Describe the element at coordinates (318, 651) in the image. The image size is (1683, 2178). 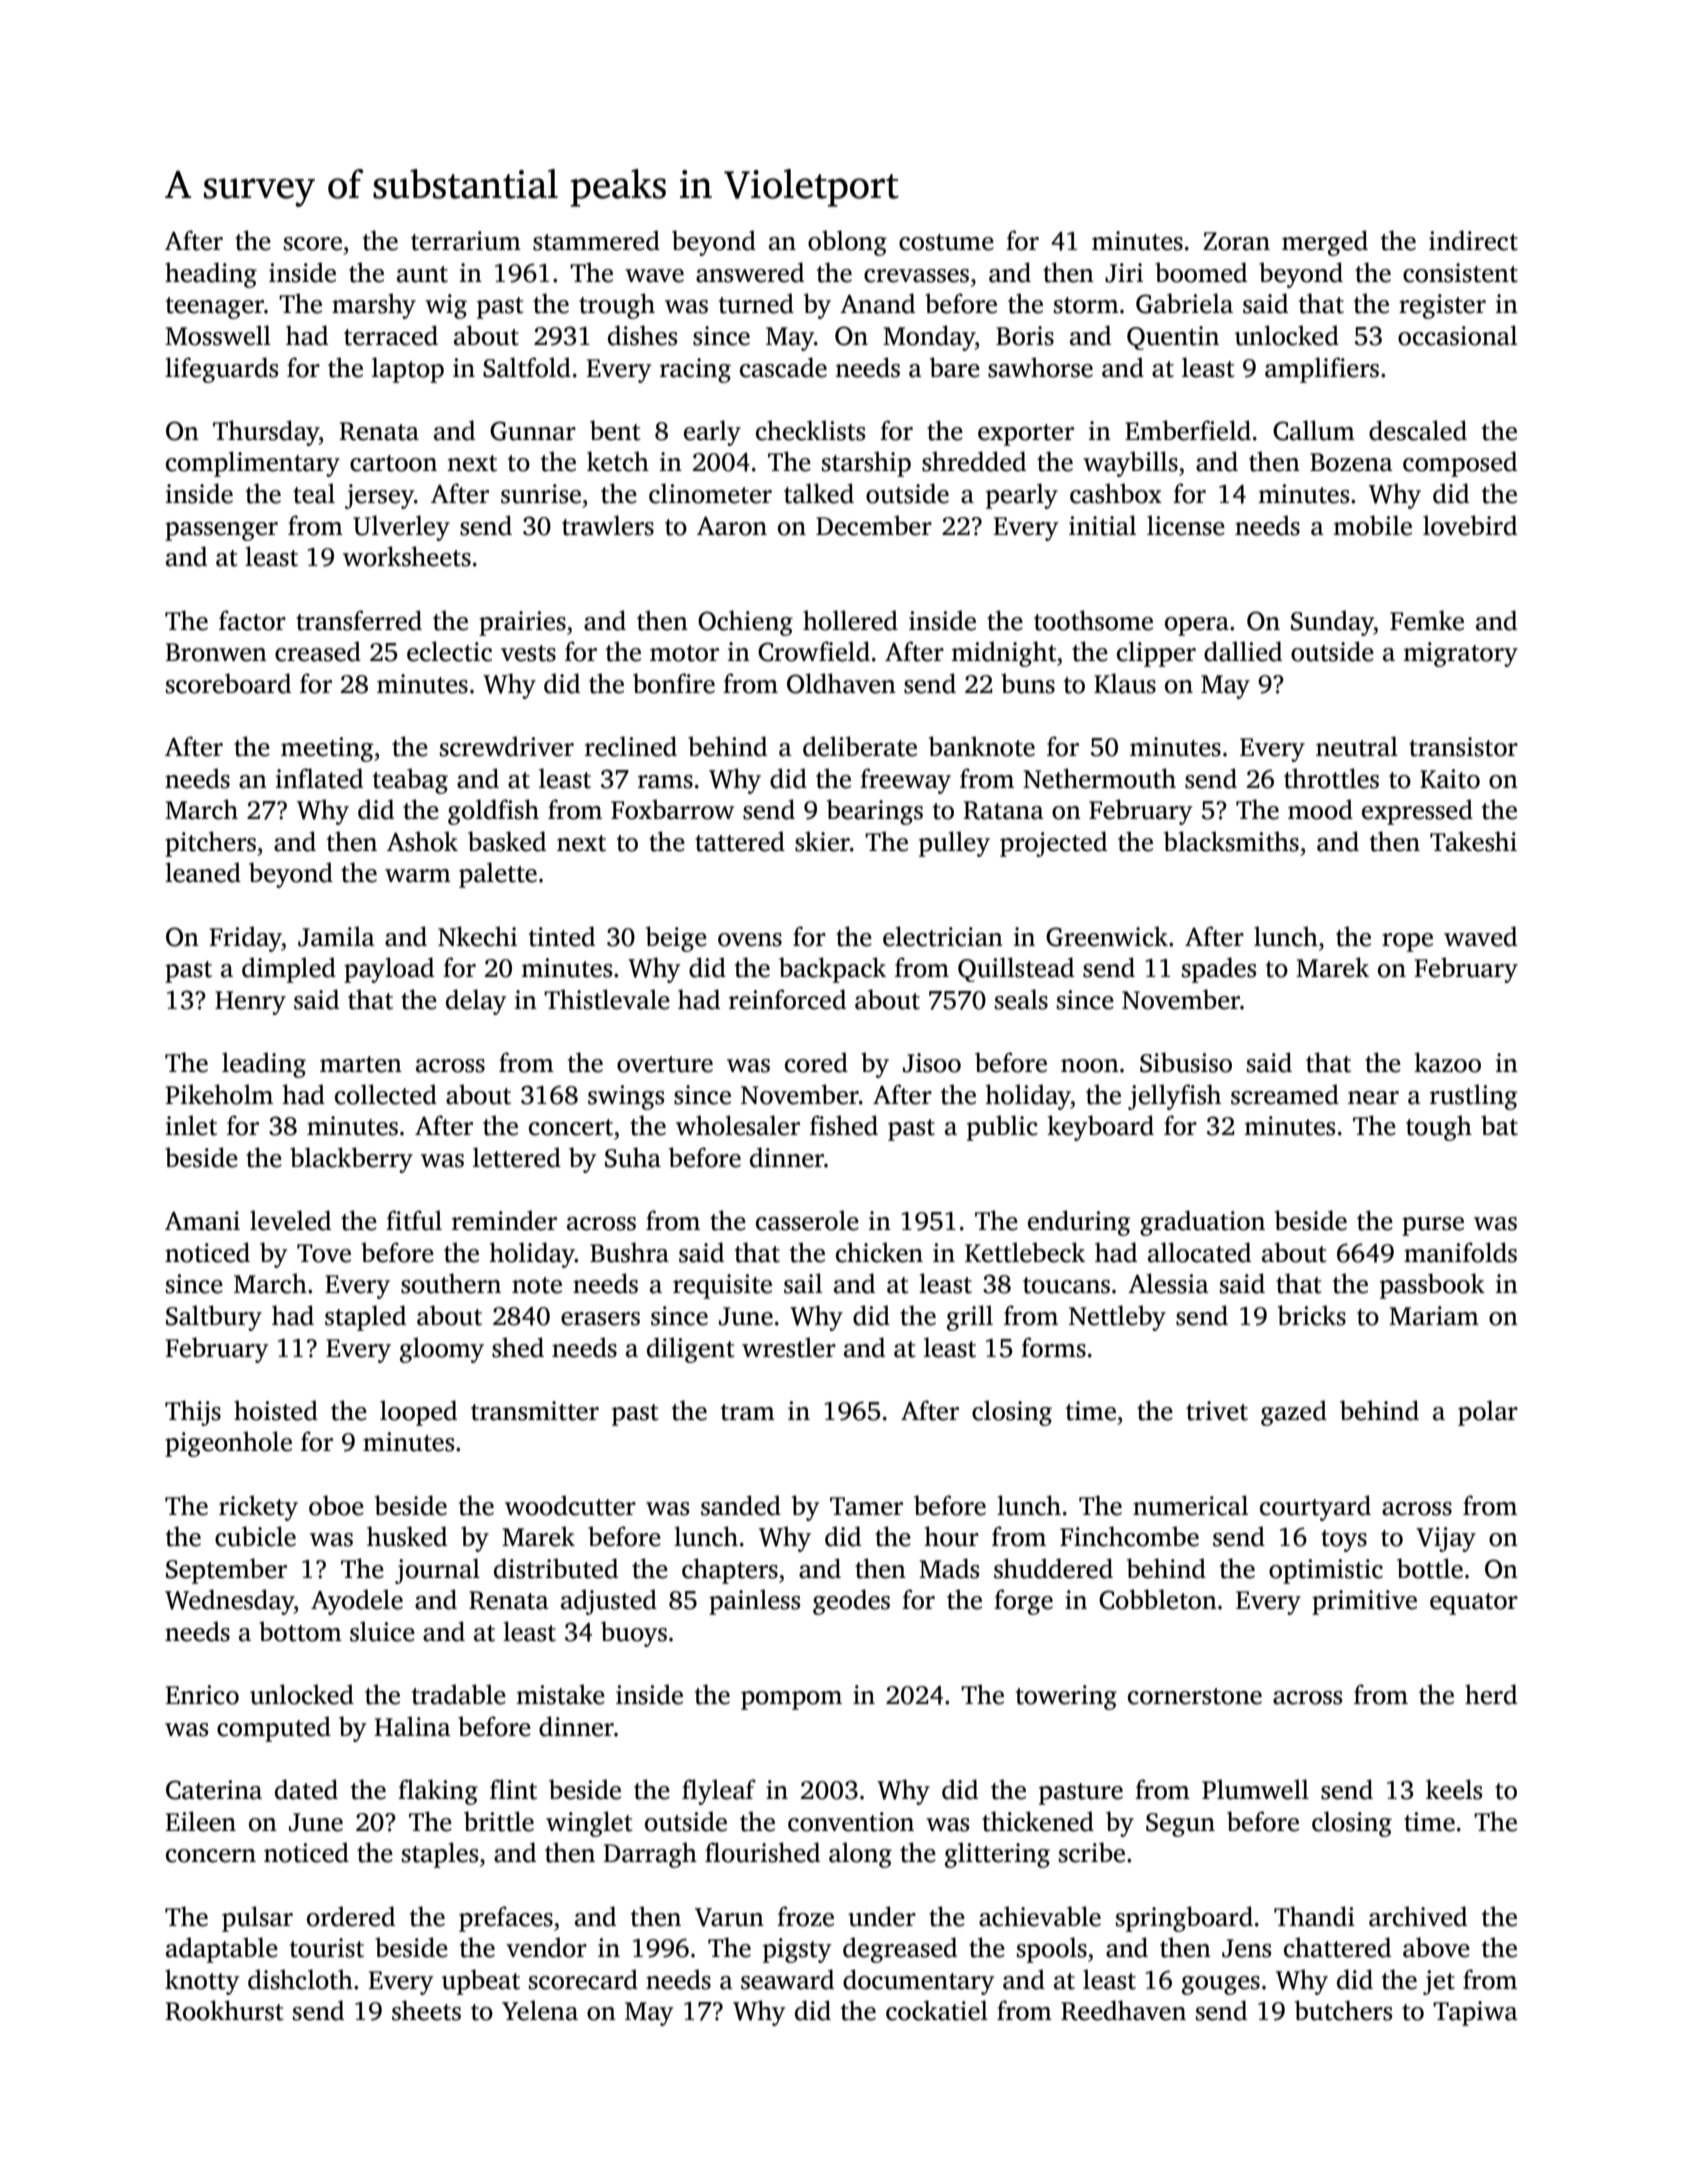
I see `creased` at that location.
